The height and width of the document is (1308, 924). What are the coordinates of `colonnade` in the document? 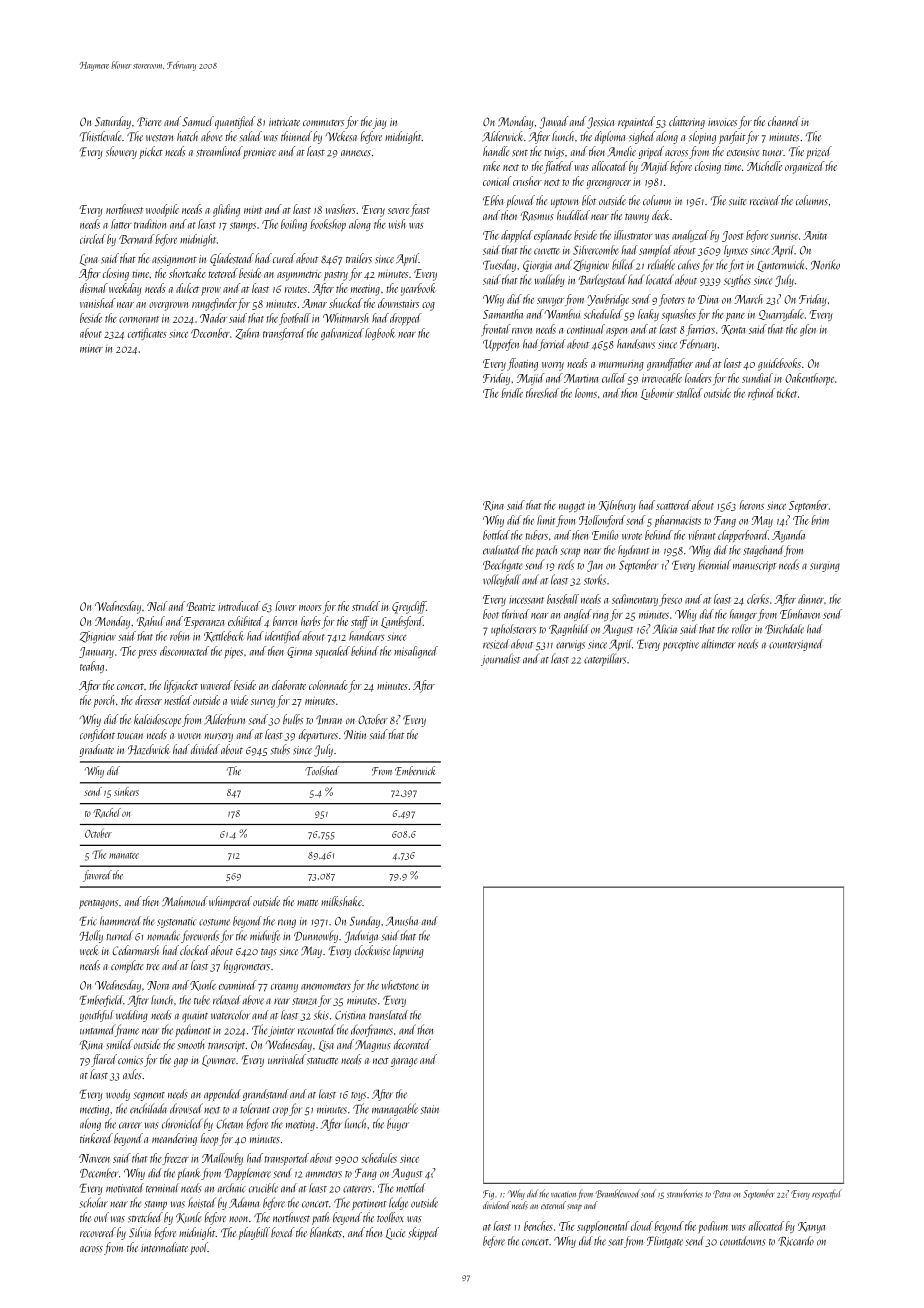 It's located at (328, 685).
